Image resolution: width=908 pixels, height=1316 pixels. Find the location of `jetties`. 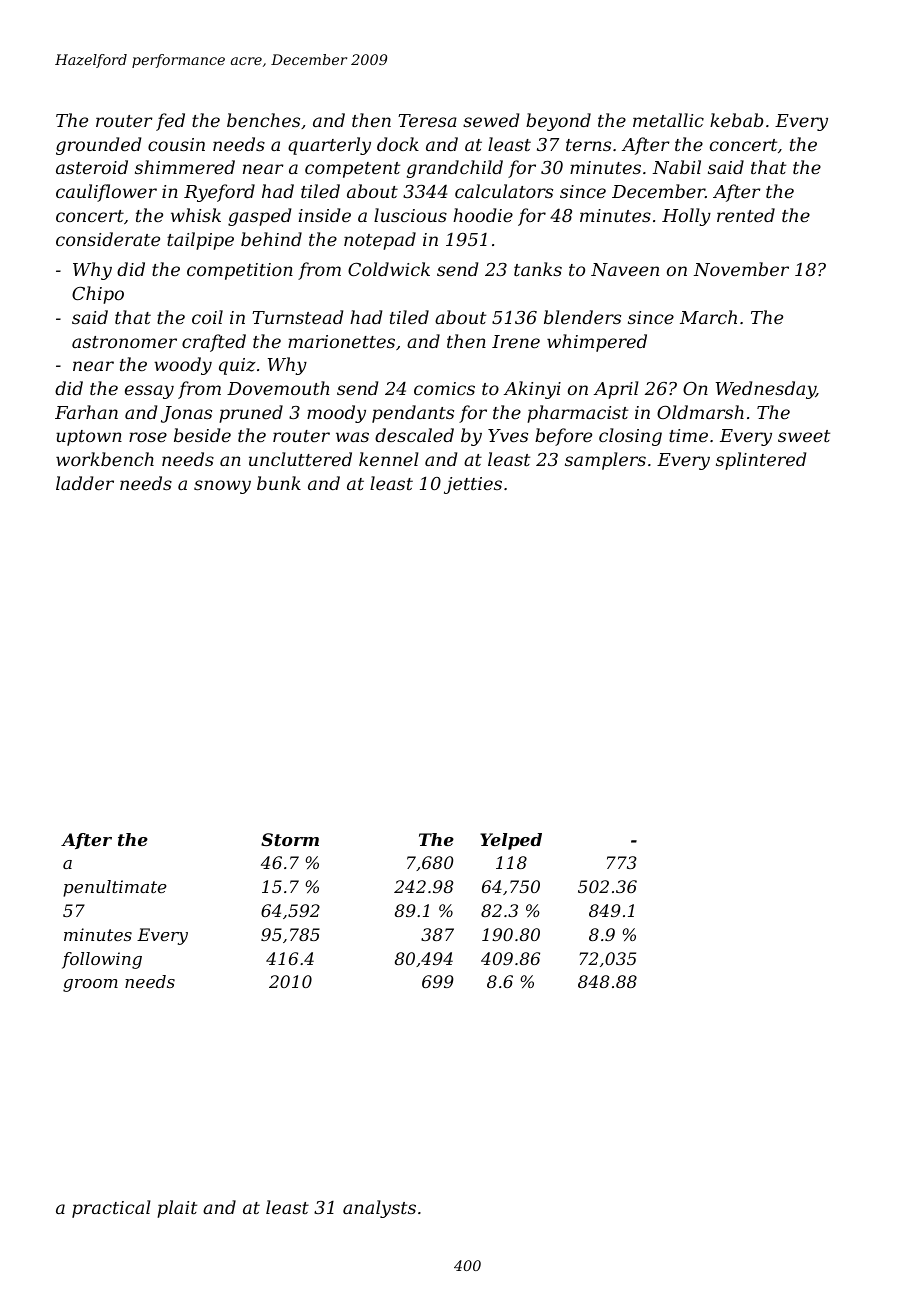

jetties is located at coordinates (473, 485).
